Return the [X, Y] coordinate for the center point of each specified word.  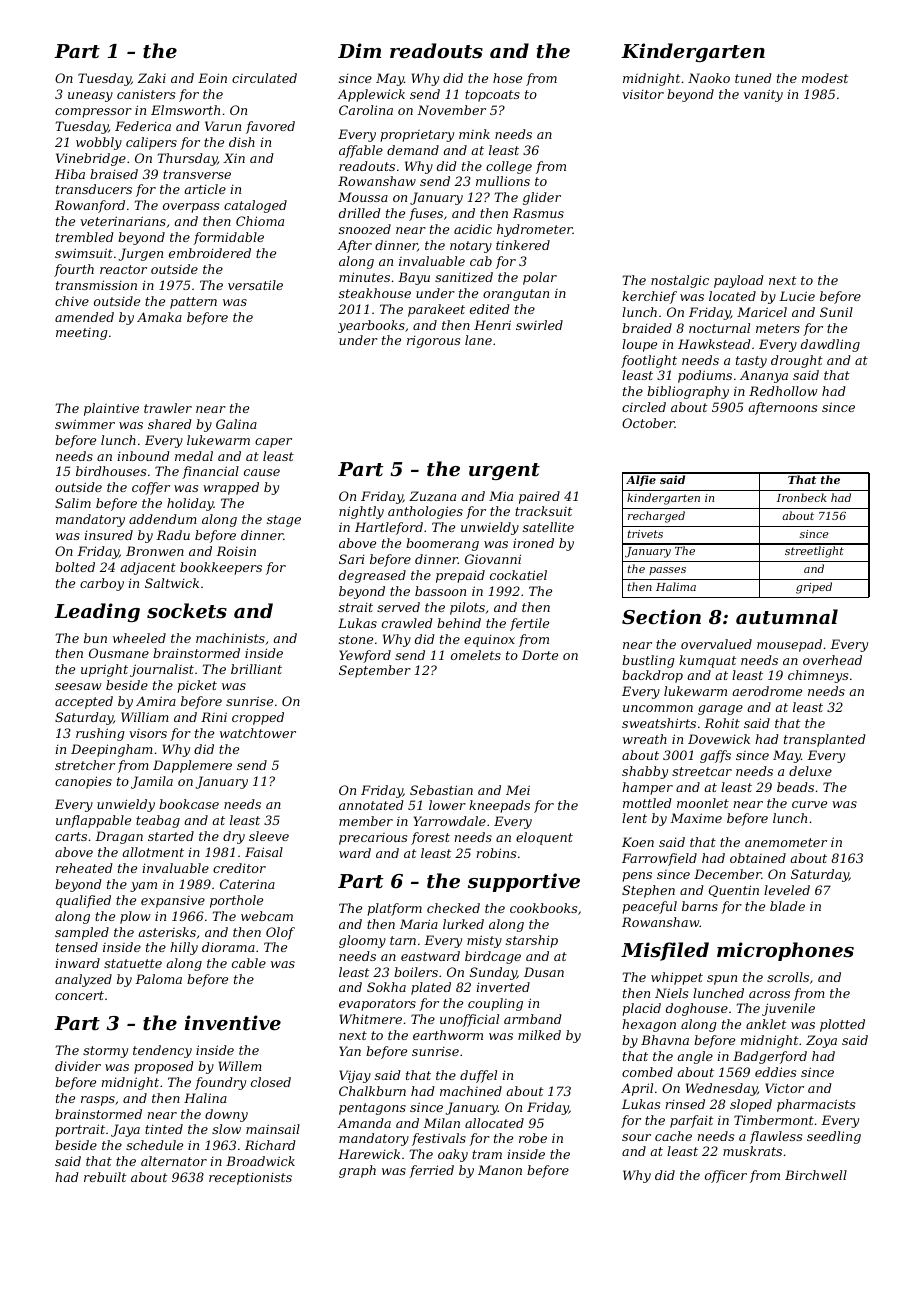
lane [478, 340]
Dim [359, 50]
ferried [431, 1171]
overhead [832, 660]
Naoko [709, 78]
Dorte [540, 655]
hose [507, 78]
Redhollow [783, 391]
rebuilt [105, 1177]
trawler [168, 408]
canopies [83, 782]
